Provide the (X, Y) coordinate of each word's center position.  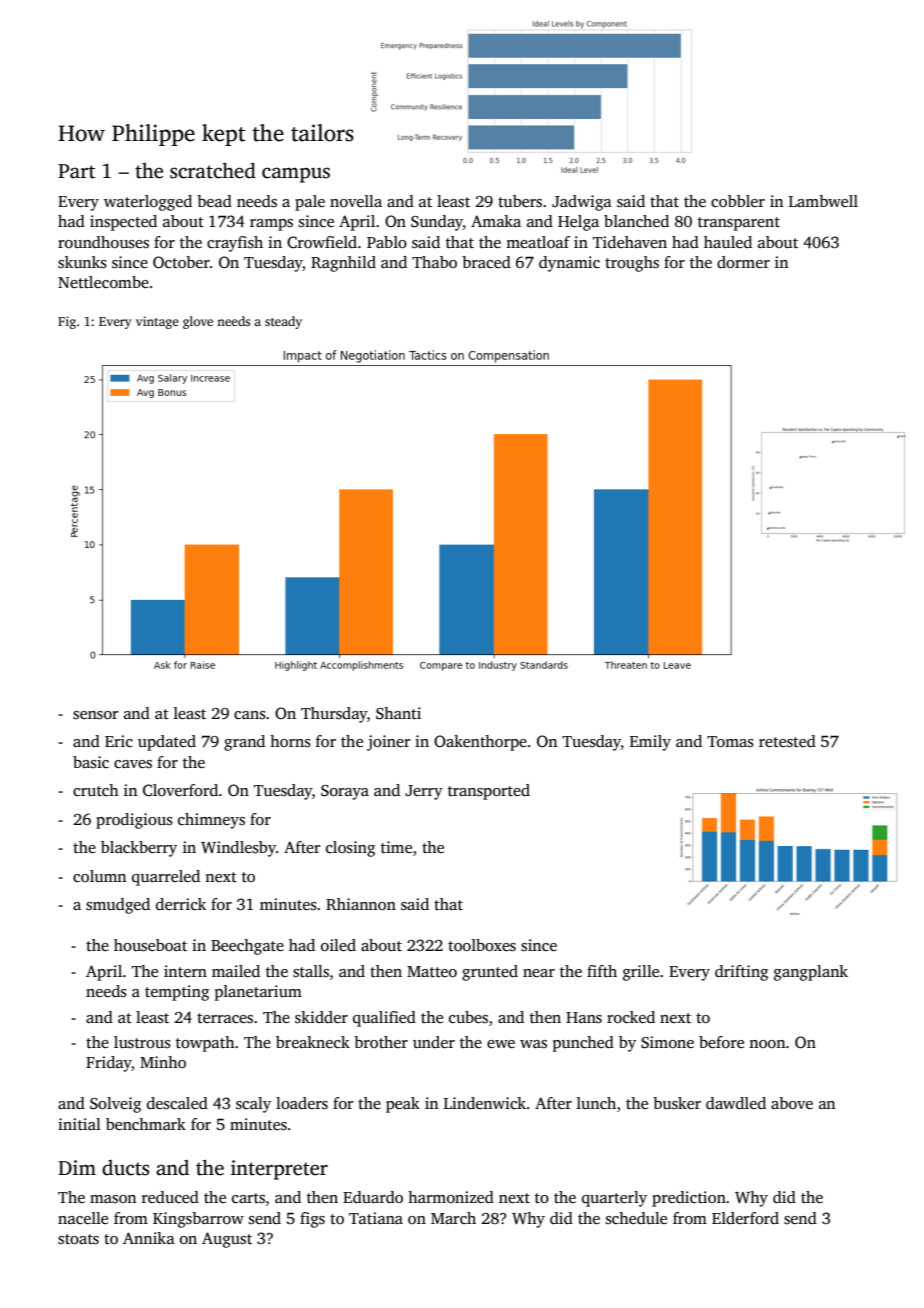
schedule (636, 1218)
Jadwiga (582, 203)
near (539, 973)
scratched (213, 171)
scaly (253, 1105)
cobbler (738, 201)
